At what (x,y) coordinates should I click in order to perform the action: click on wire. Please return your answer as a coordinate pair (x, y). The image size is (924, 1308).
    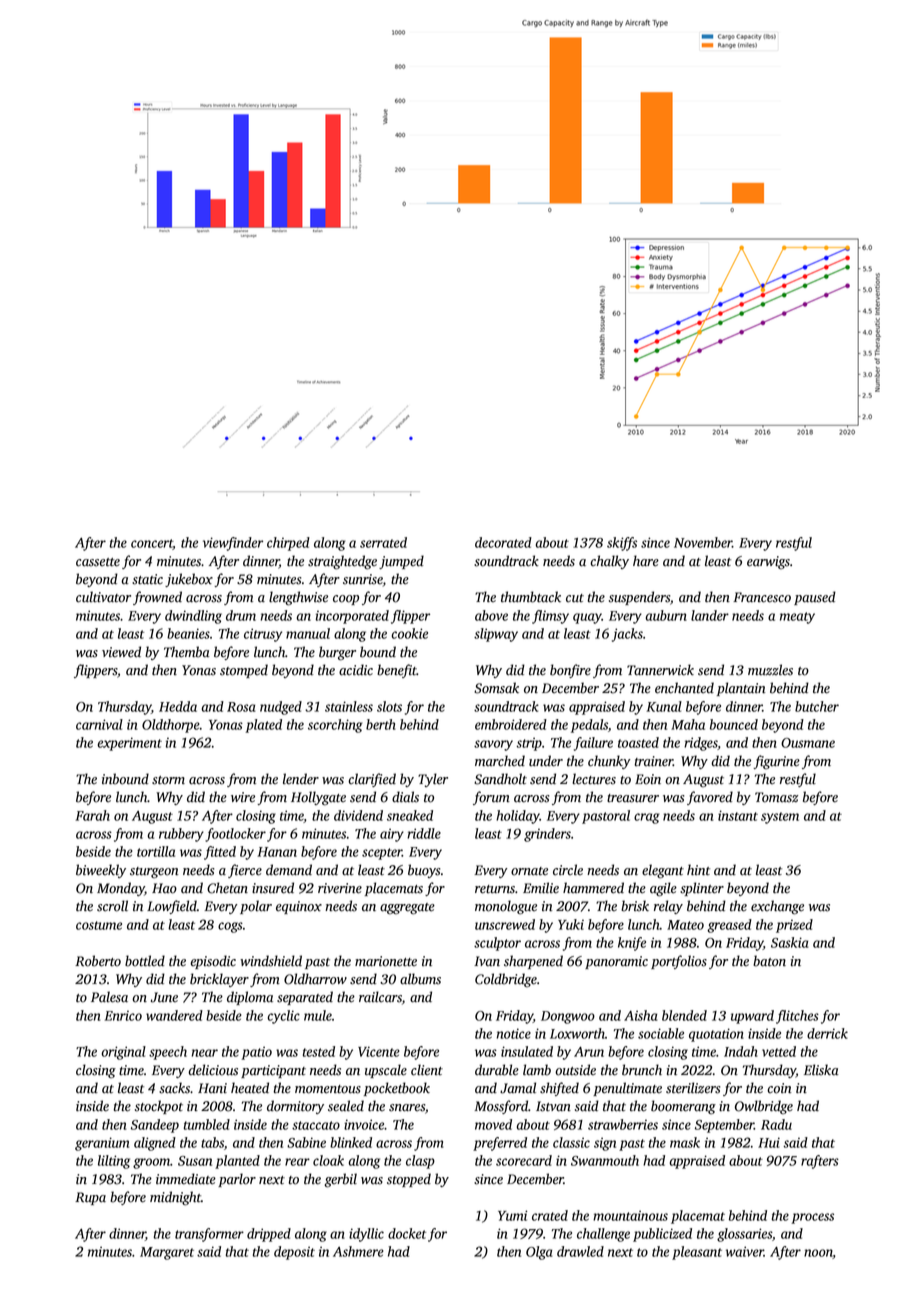
    Looking at the image, I should click on (243, 797).
